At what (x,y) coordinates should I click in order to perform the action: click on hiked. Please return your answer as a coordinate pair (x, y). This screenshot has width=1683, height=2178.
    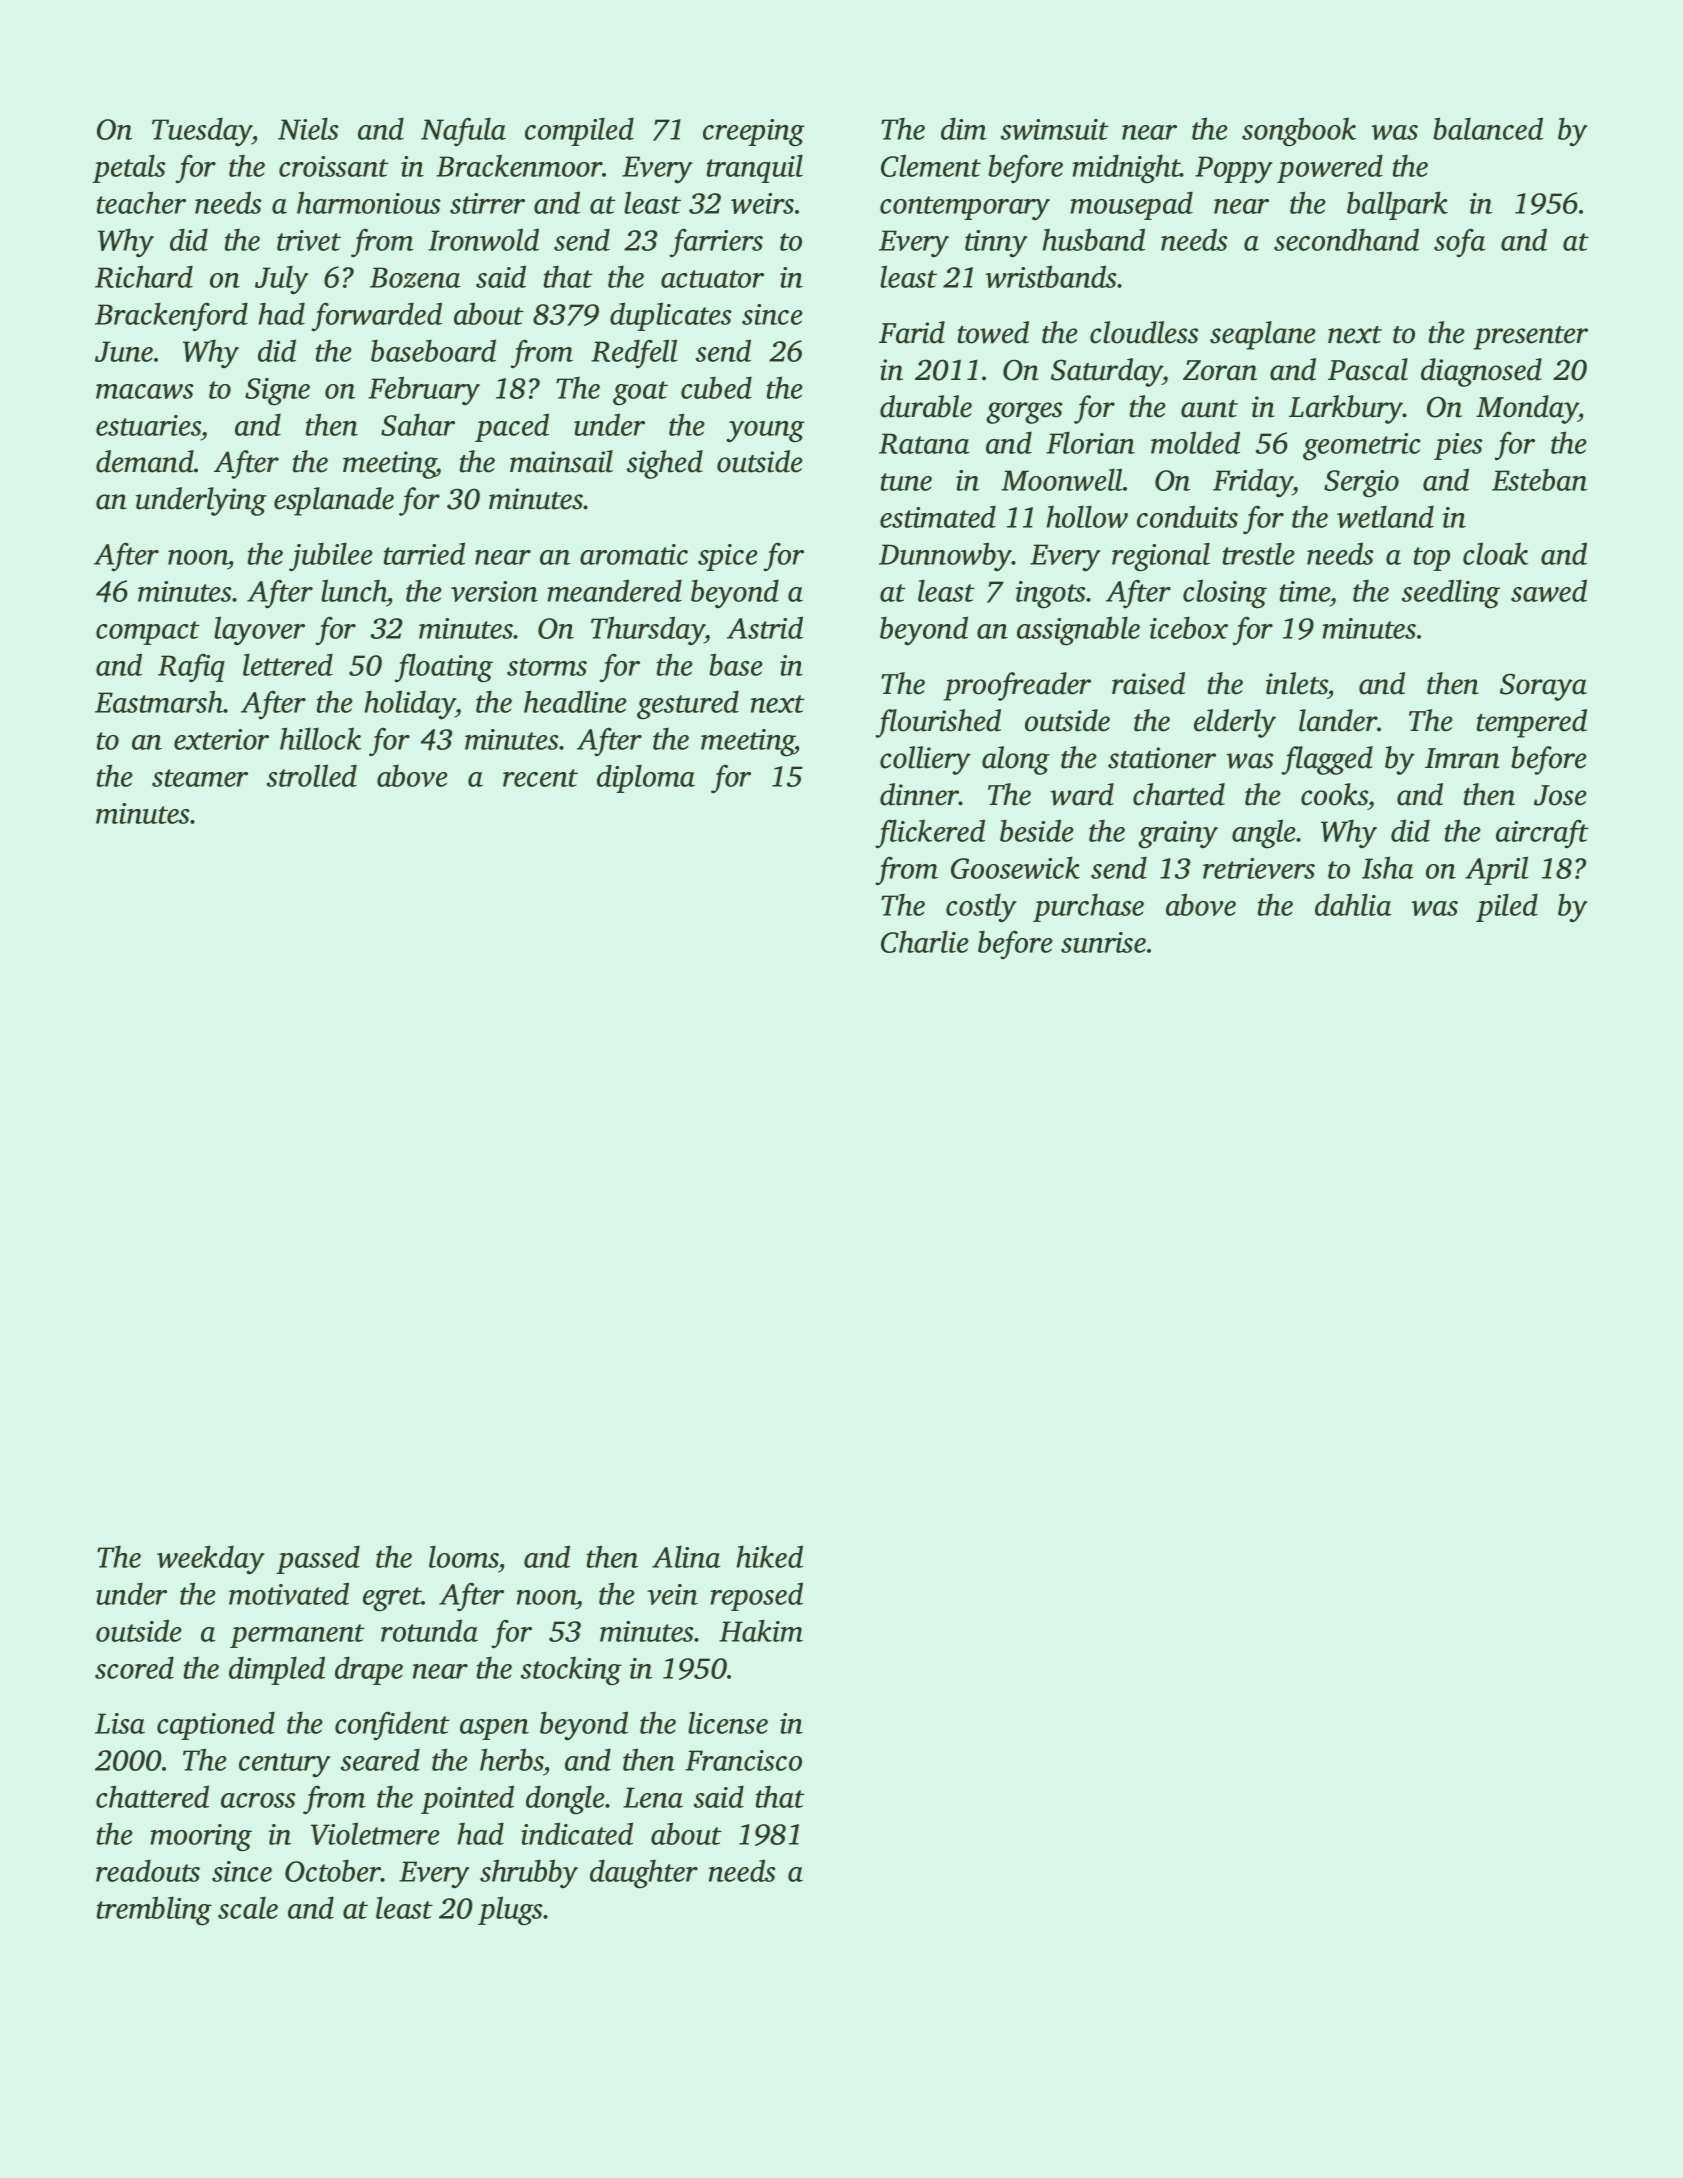
    Looking at the image, I should click on (769, 1556).
